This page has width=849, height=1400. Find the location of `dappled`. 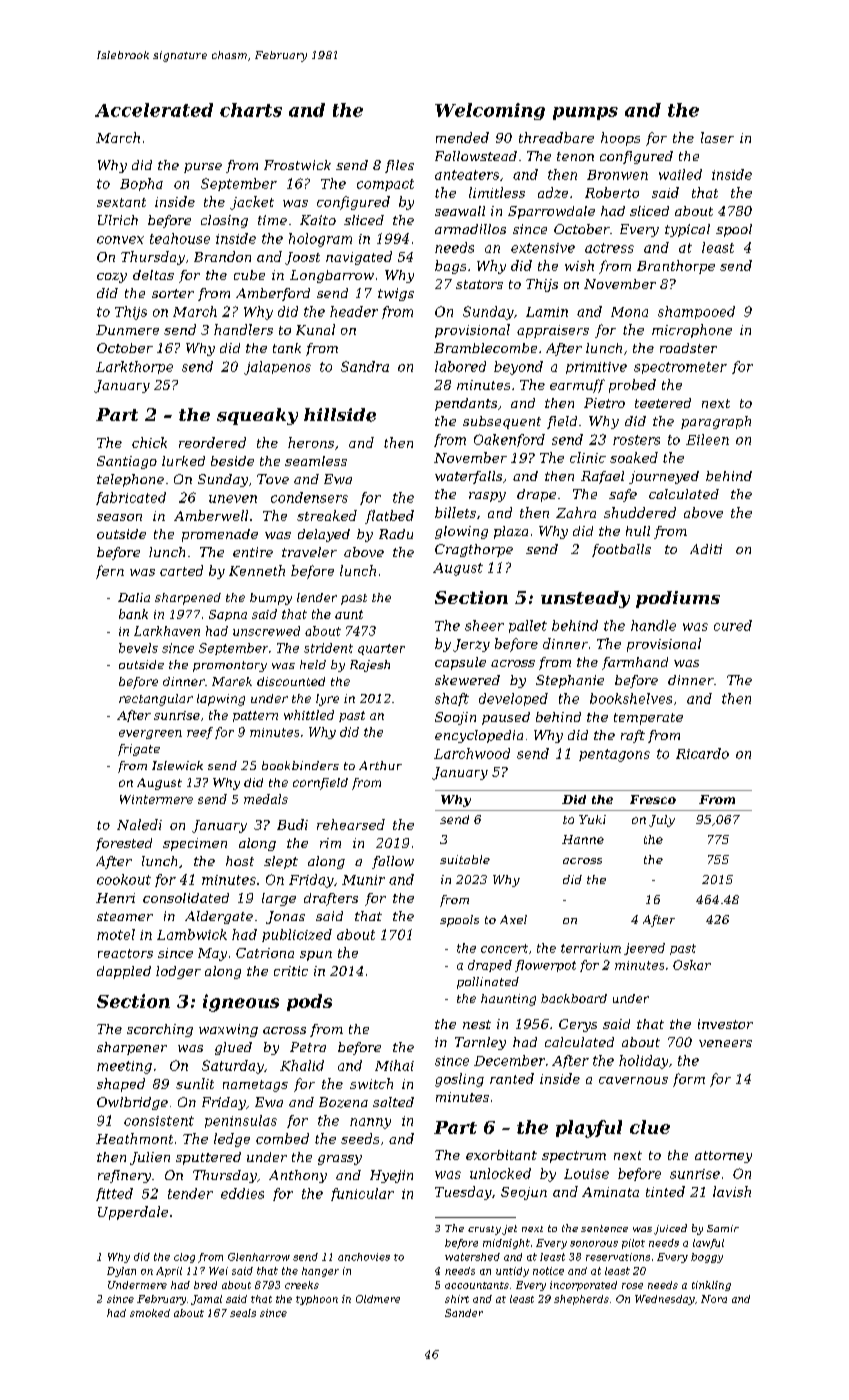

dappled is located at coordinates (124, 972).
